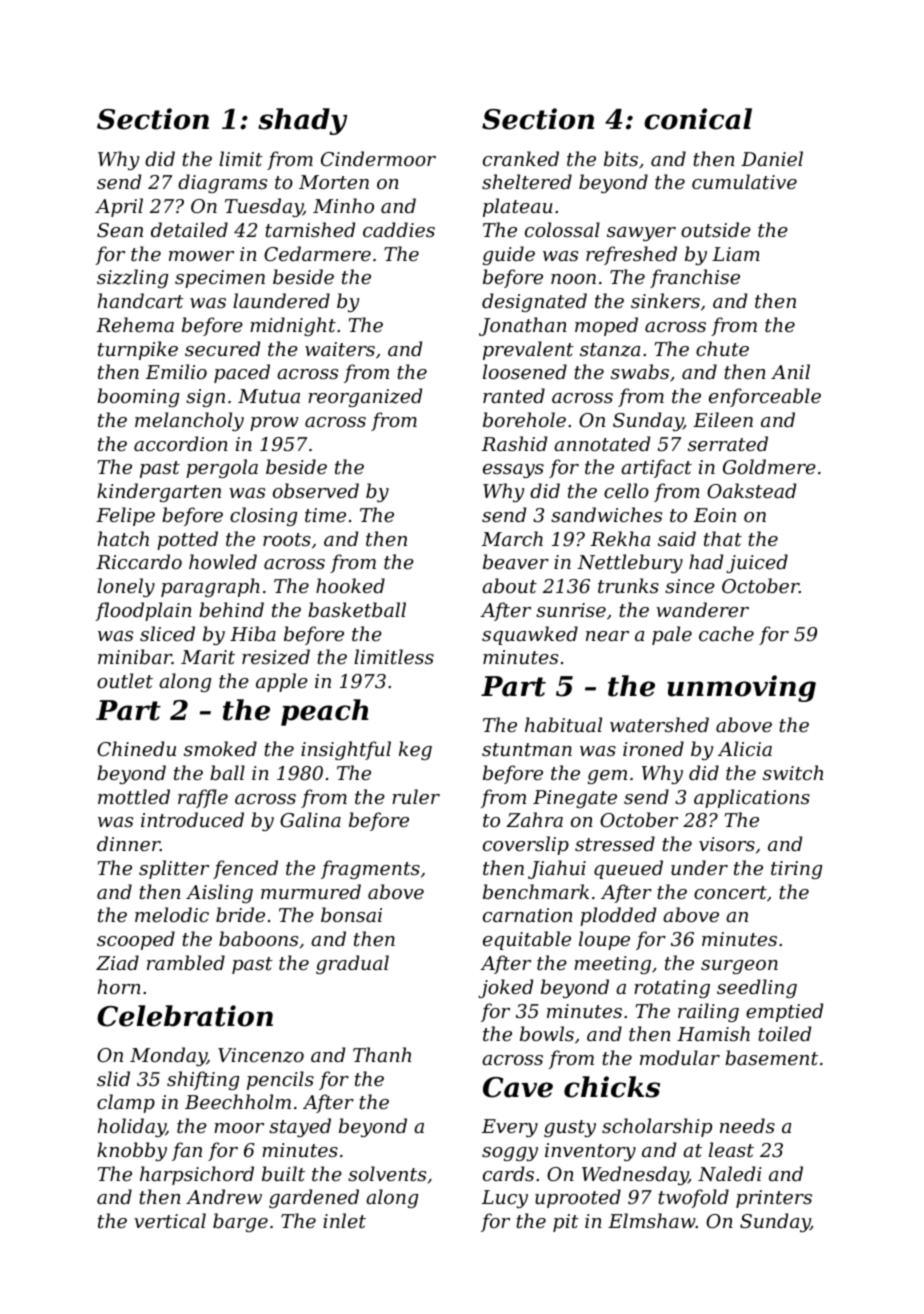  Describe the element at coordinates (505, 1199) in the page. I see `Lucy` at that location.
